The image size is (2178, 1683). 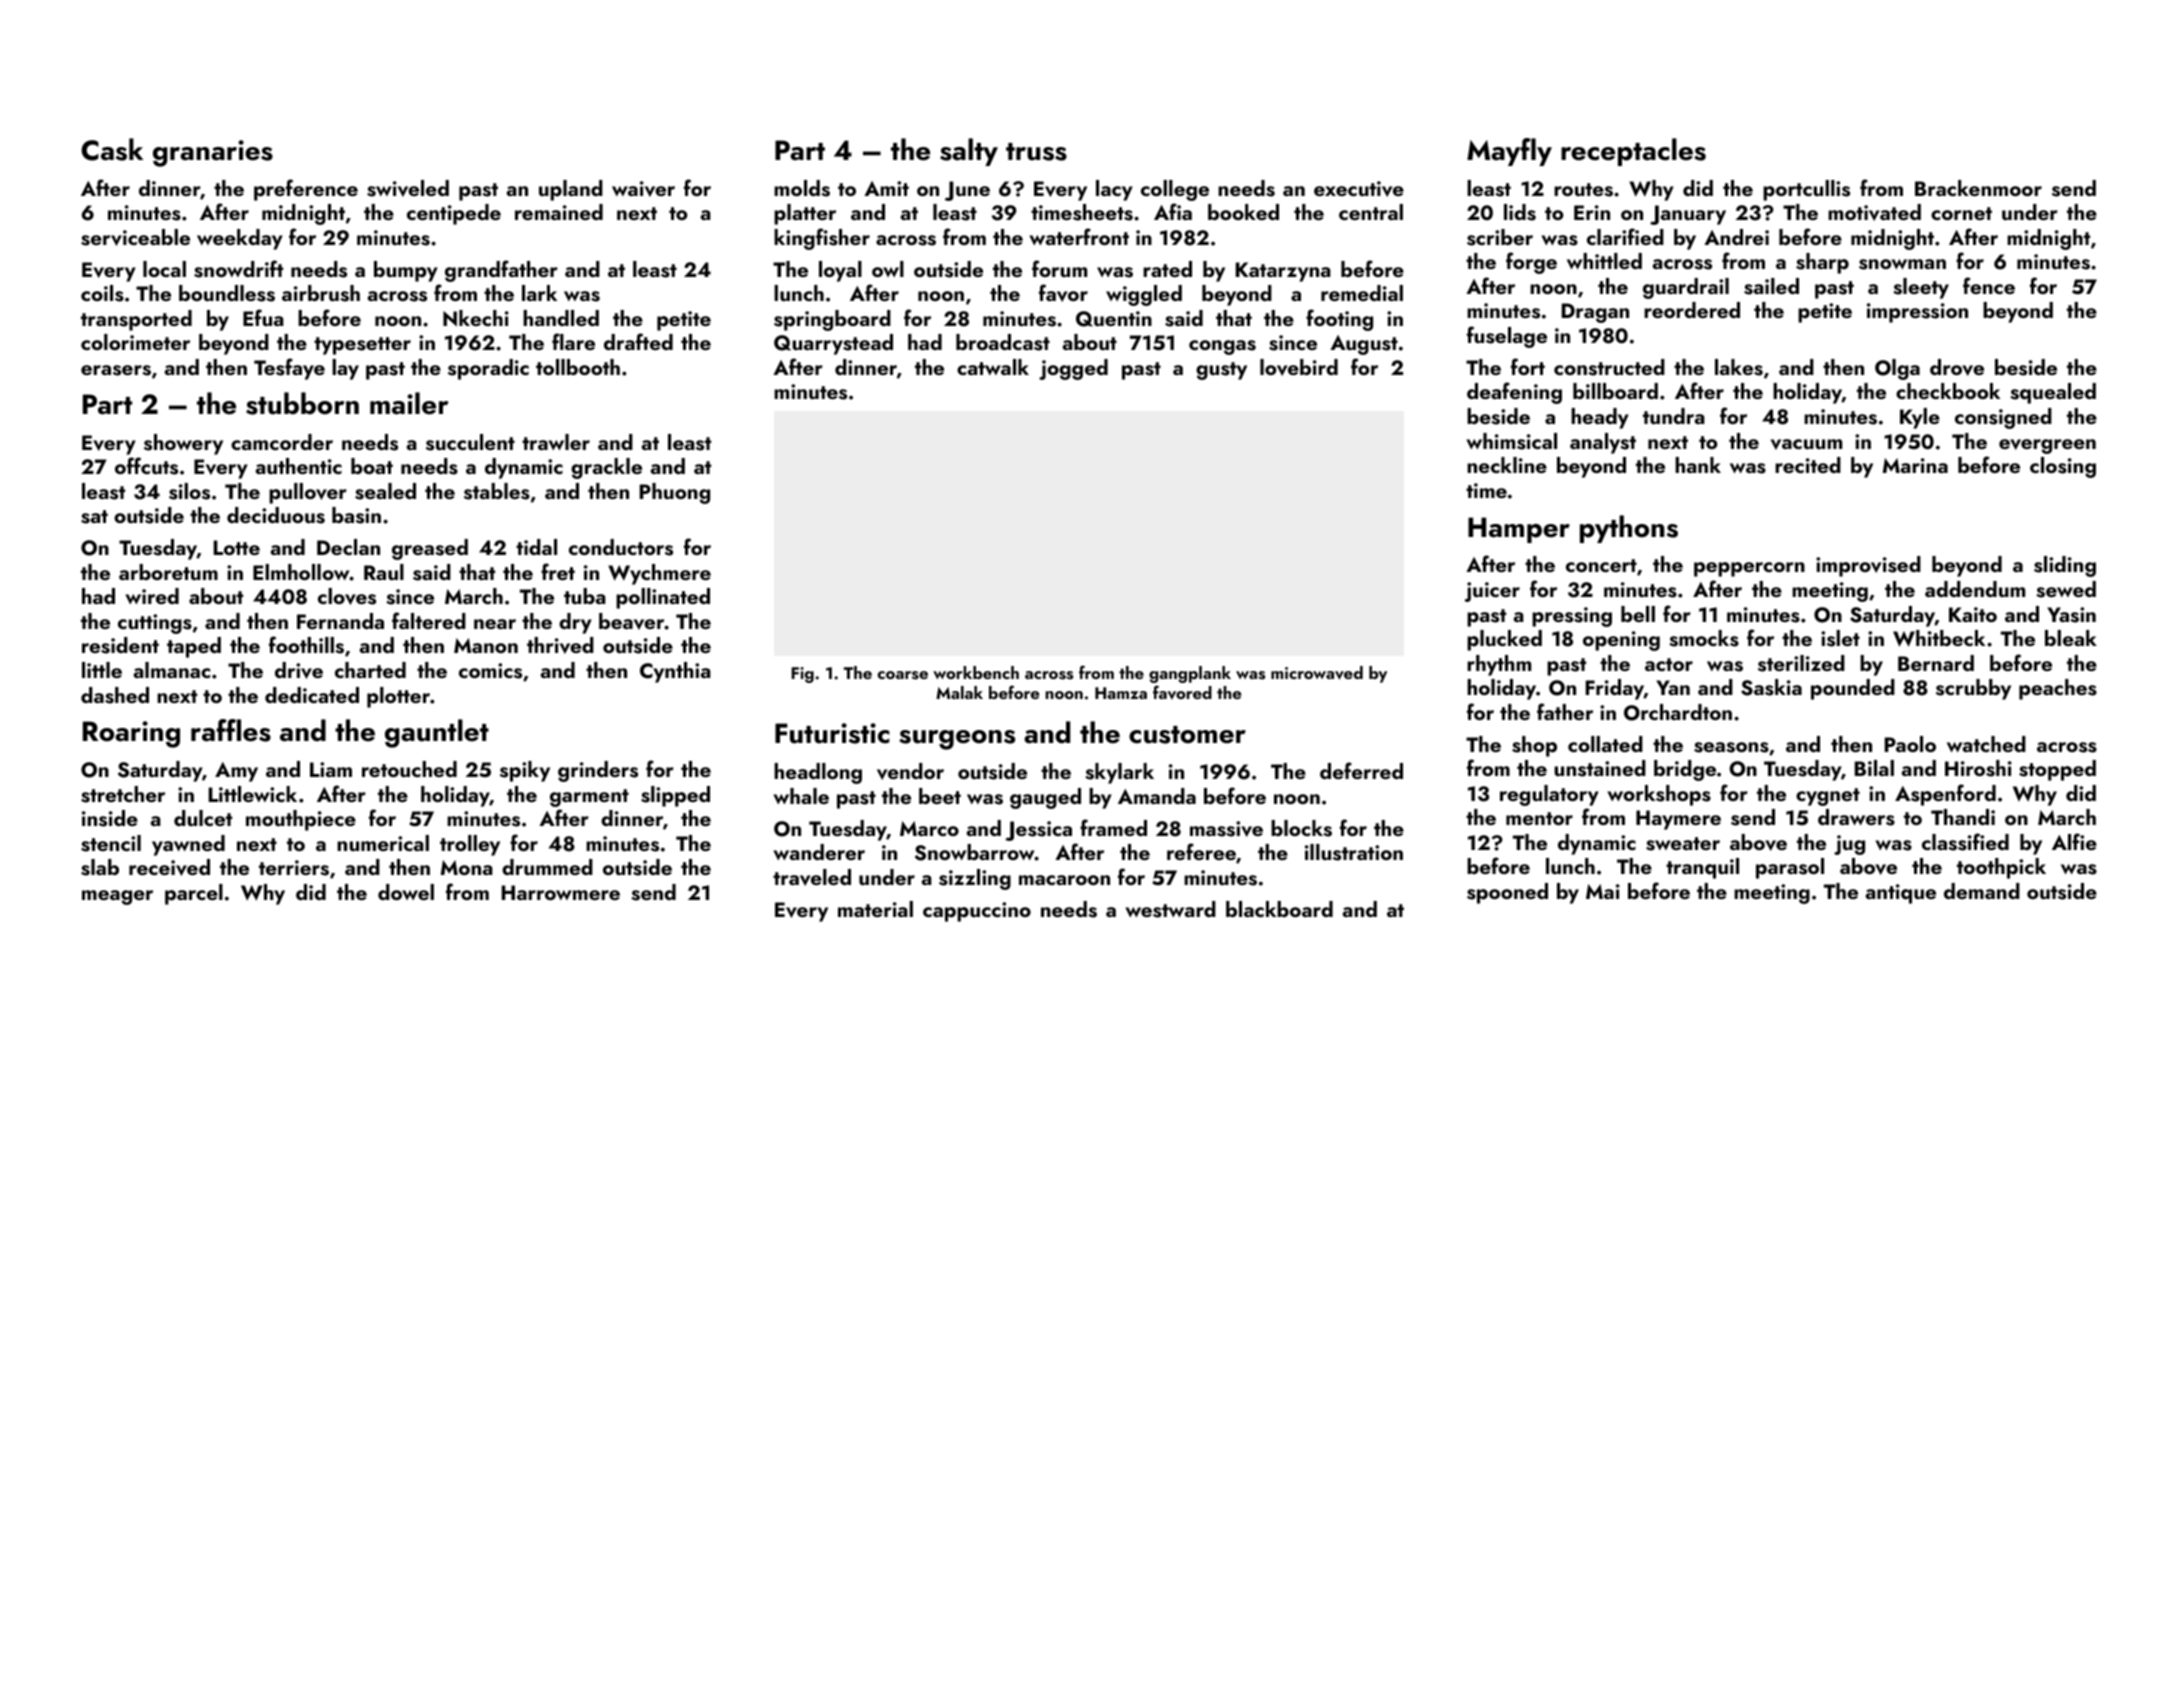 I want to click on comics, so click(x=490, y=671).
